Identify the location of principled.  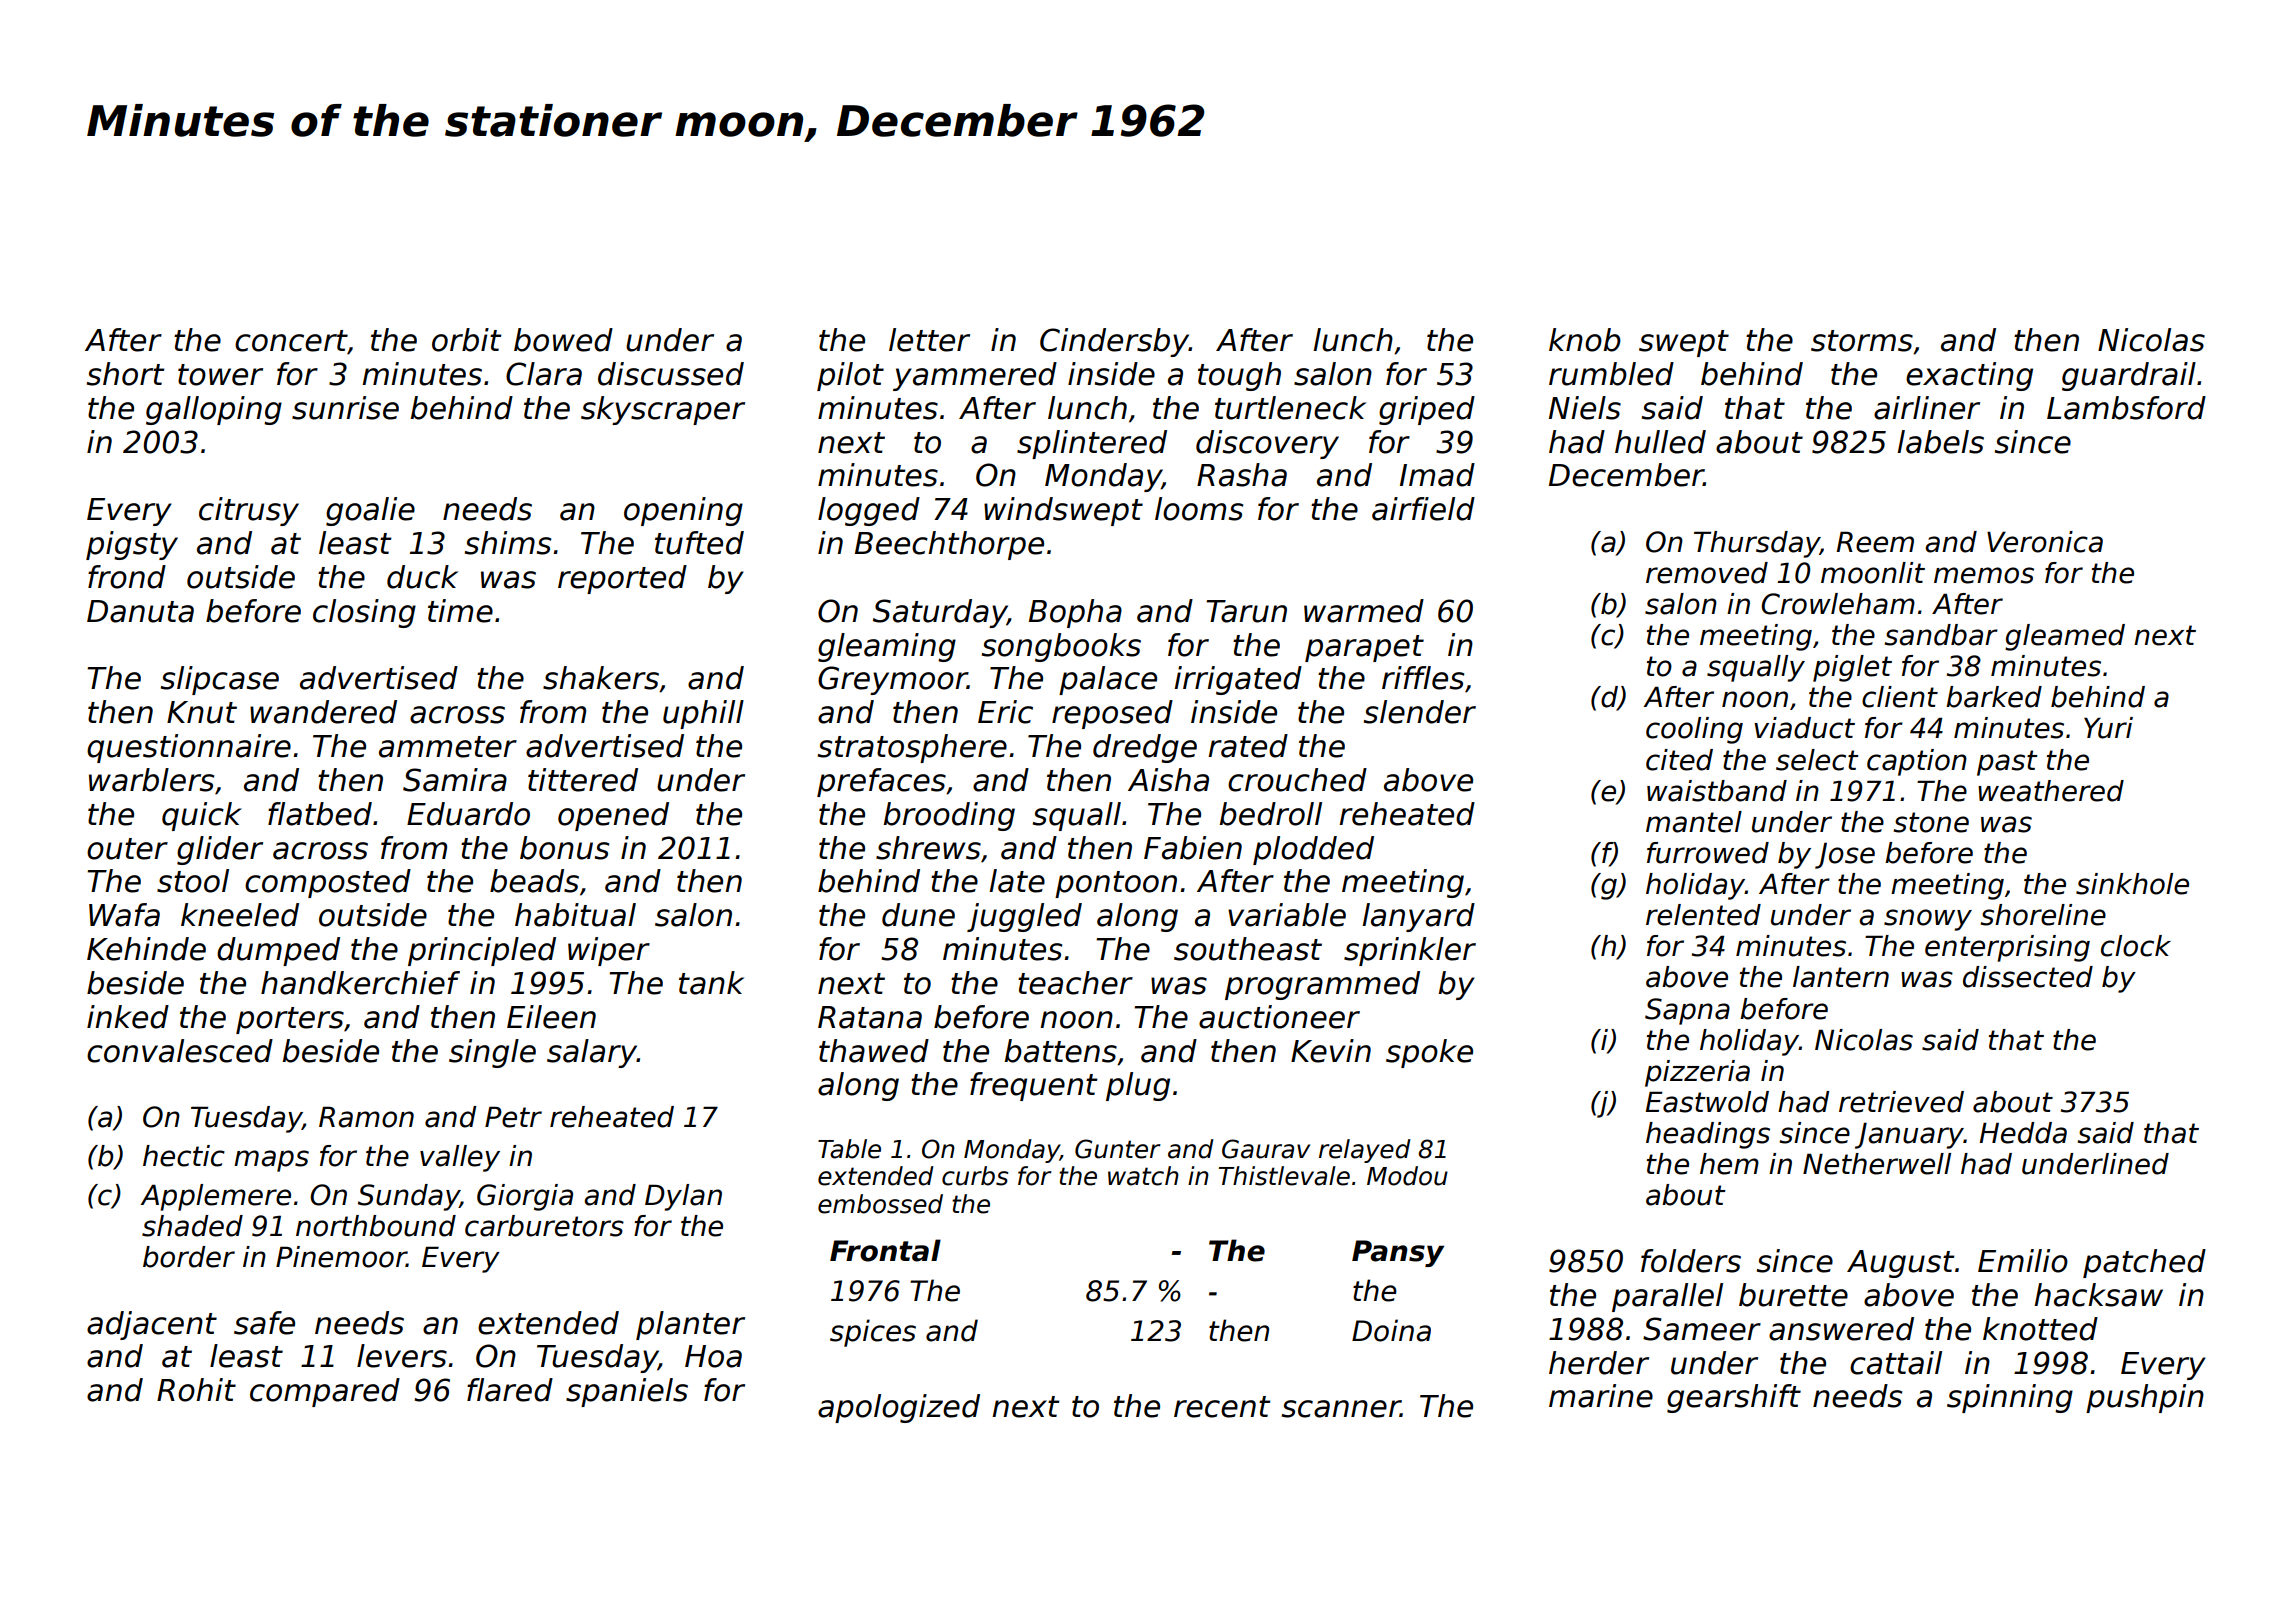
(482, 951).
